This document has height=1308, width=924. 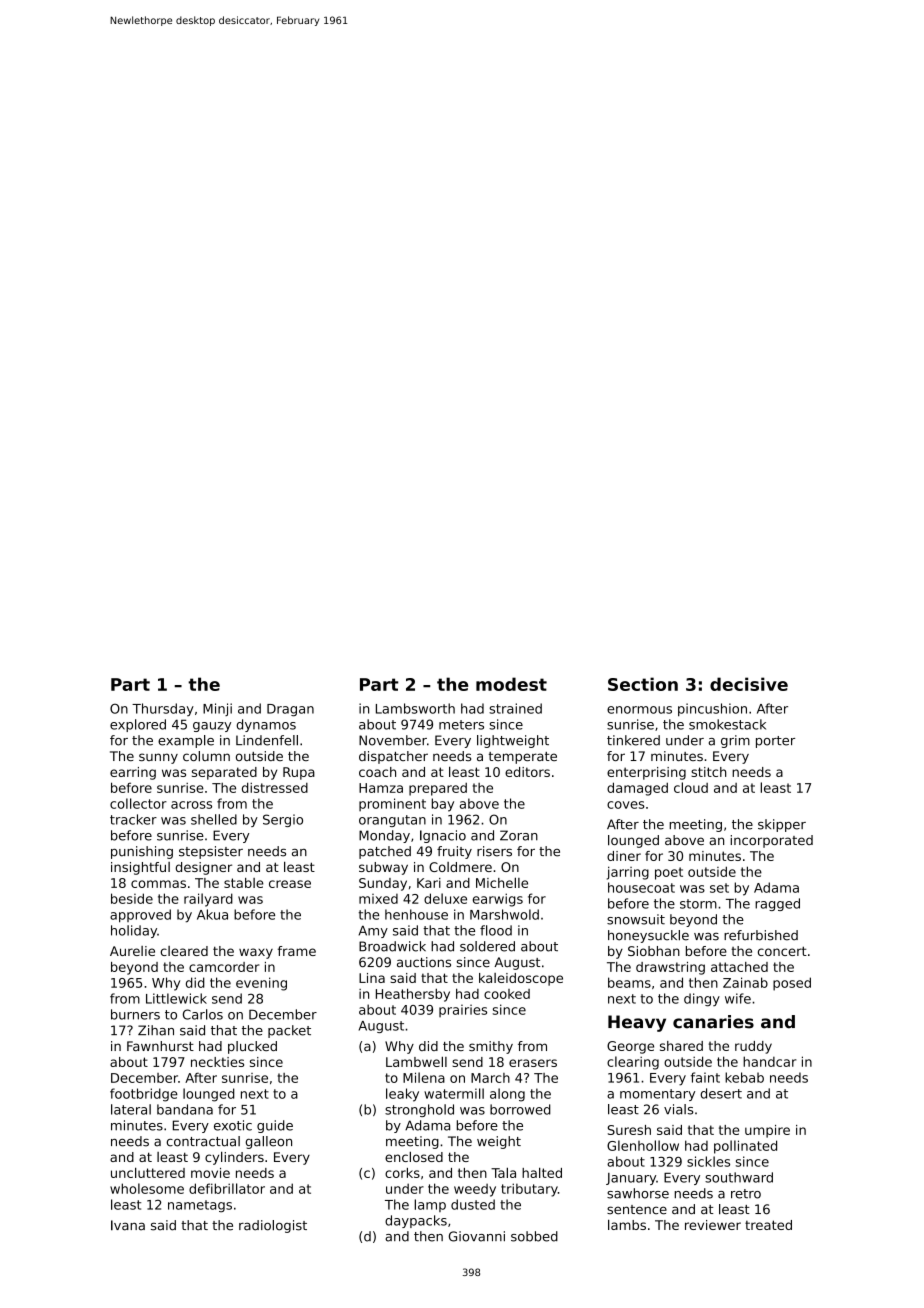 I want to click on skipper, so click(x=782, y=825).
